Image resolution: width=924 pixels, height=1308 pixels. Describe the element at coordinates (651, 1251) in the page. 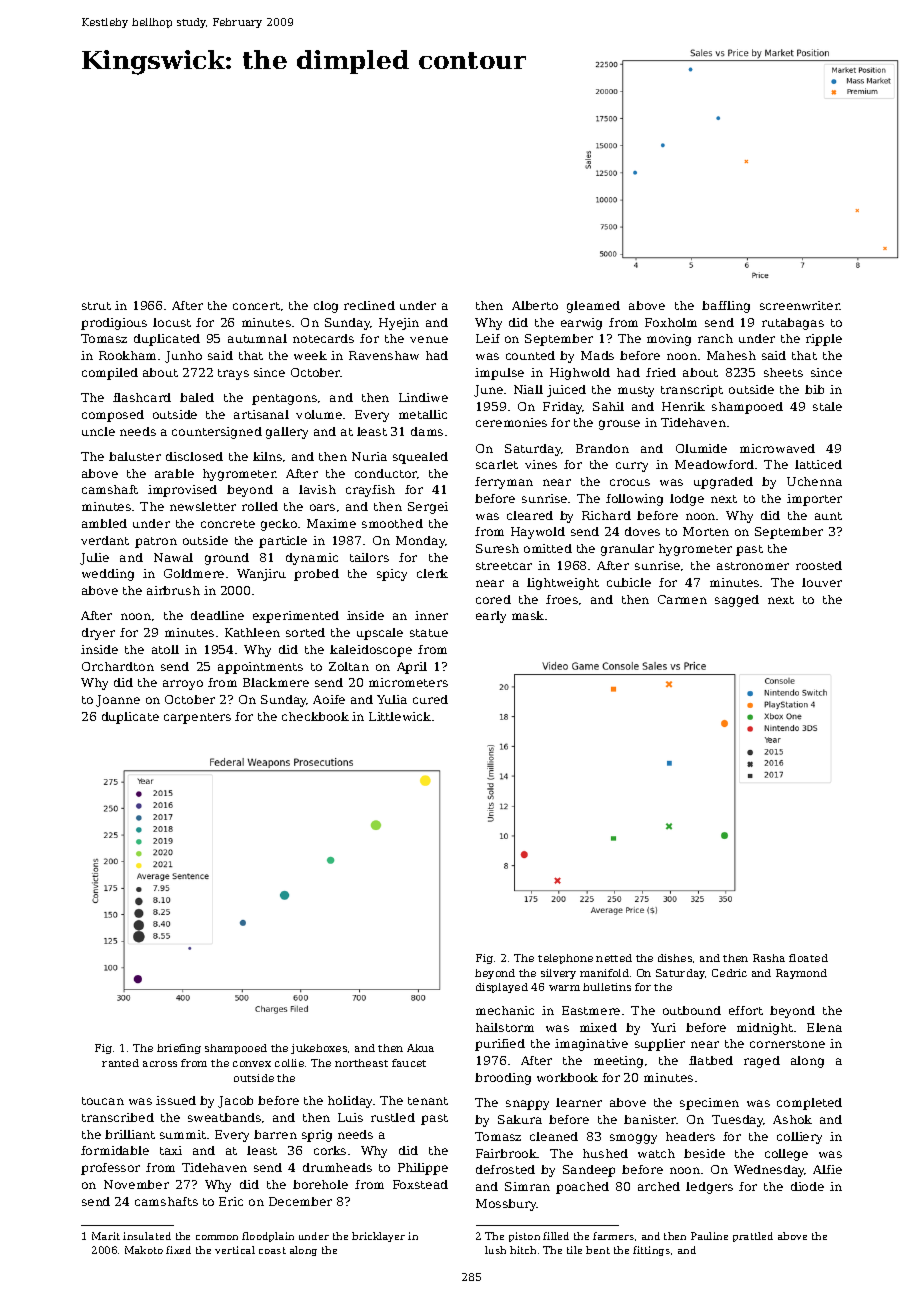

I see `fittings` at that location.
